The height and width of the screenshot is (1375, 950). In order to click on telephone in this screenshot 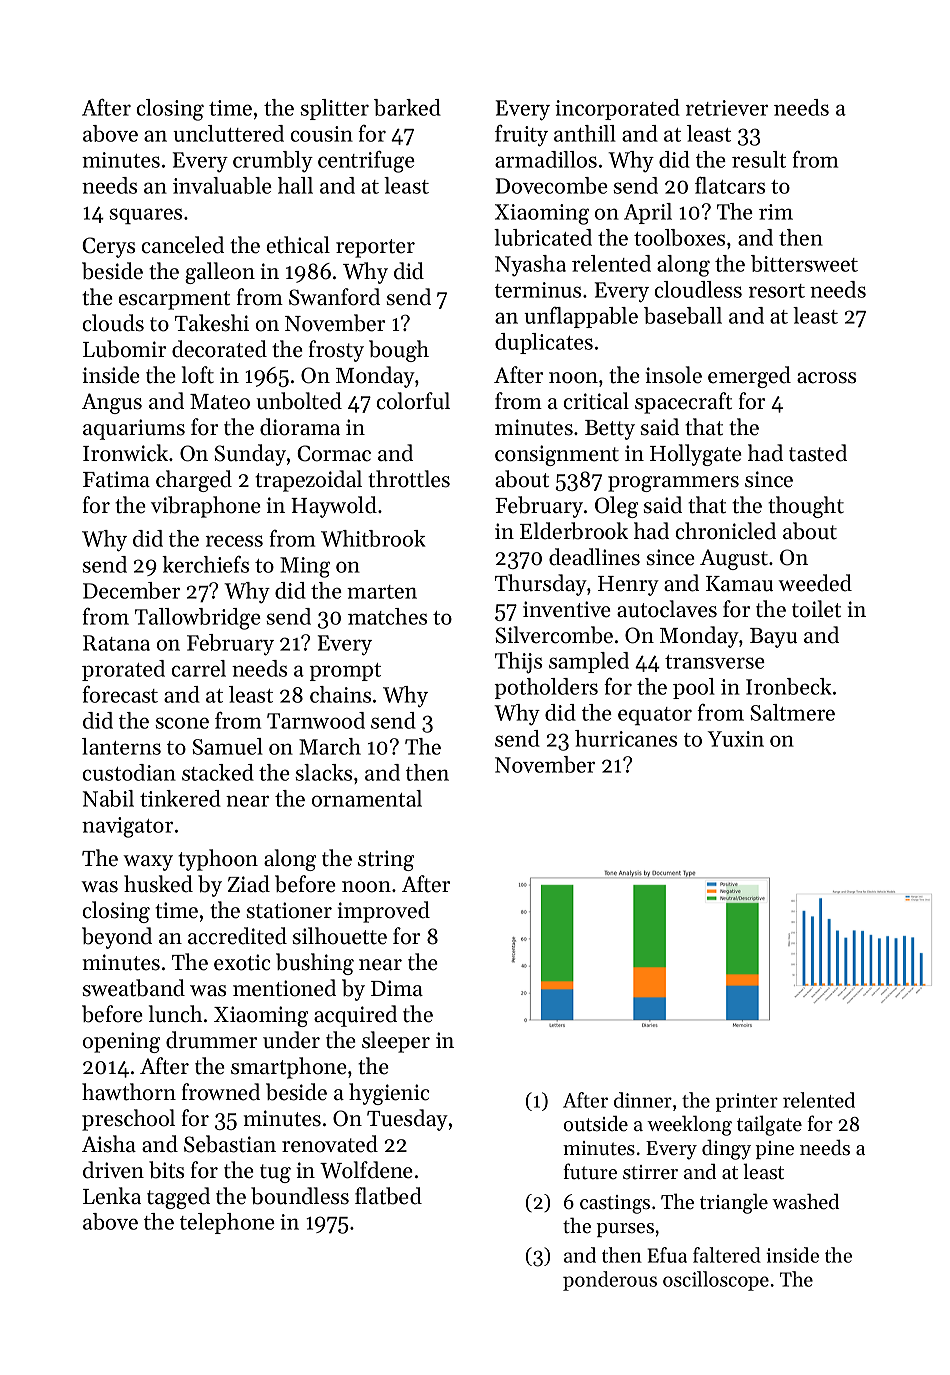, I will do `click(227, 1223)`.
